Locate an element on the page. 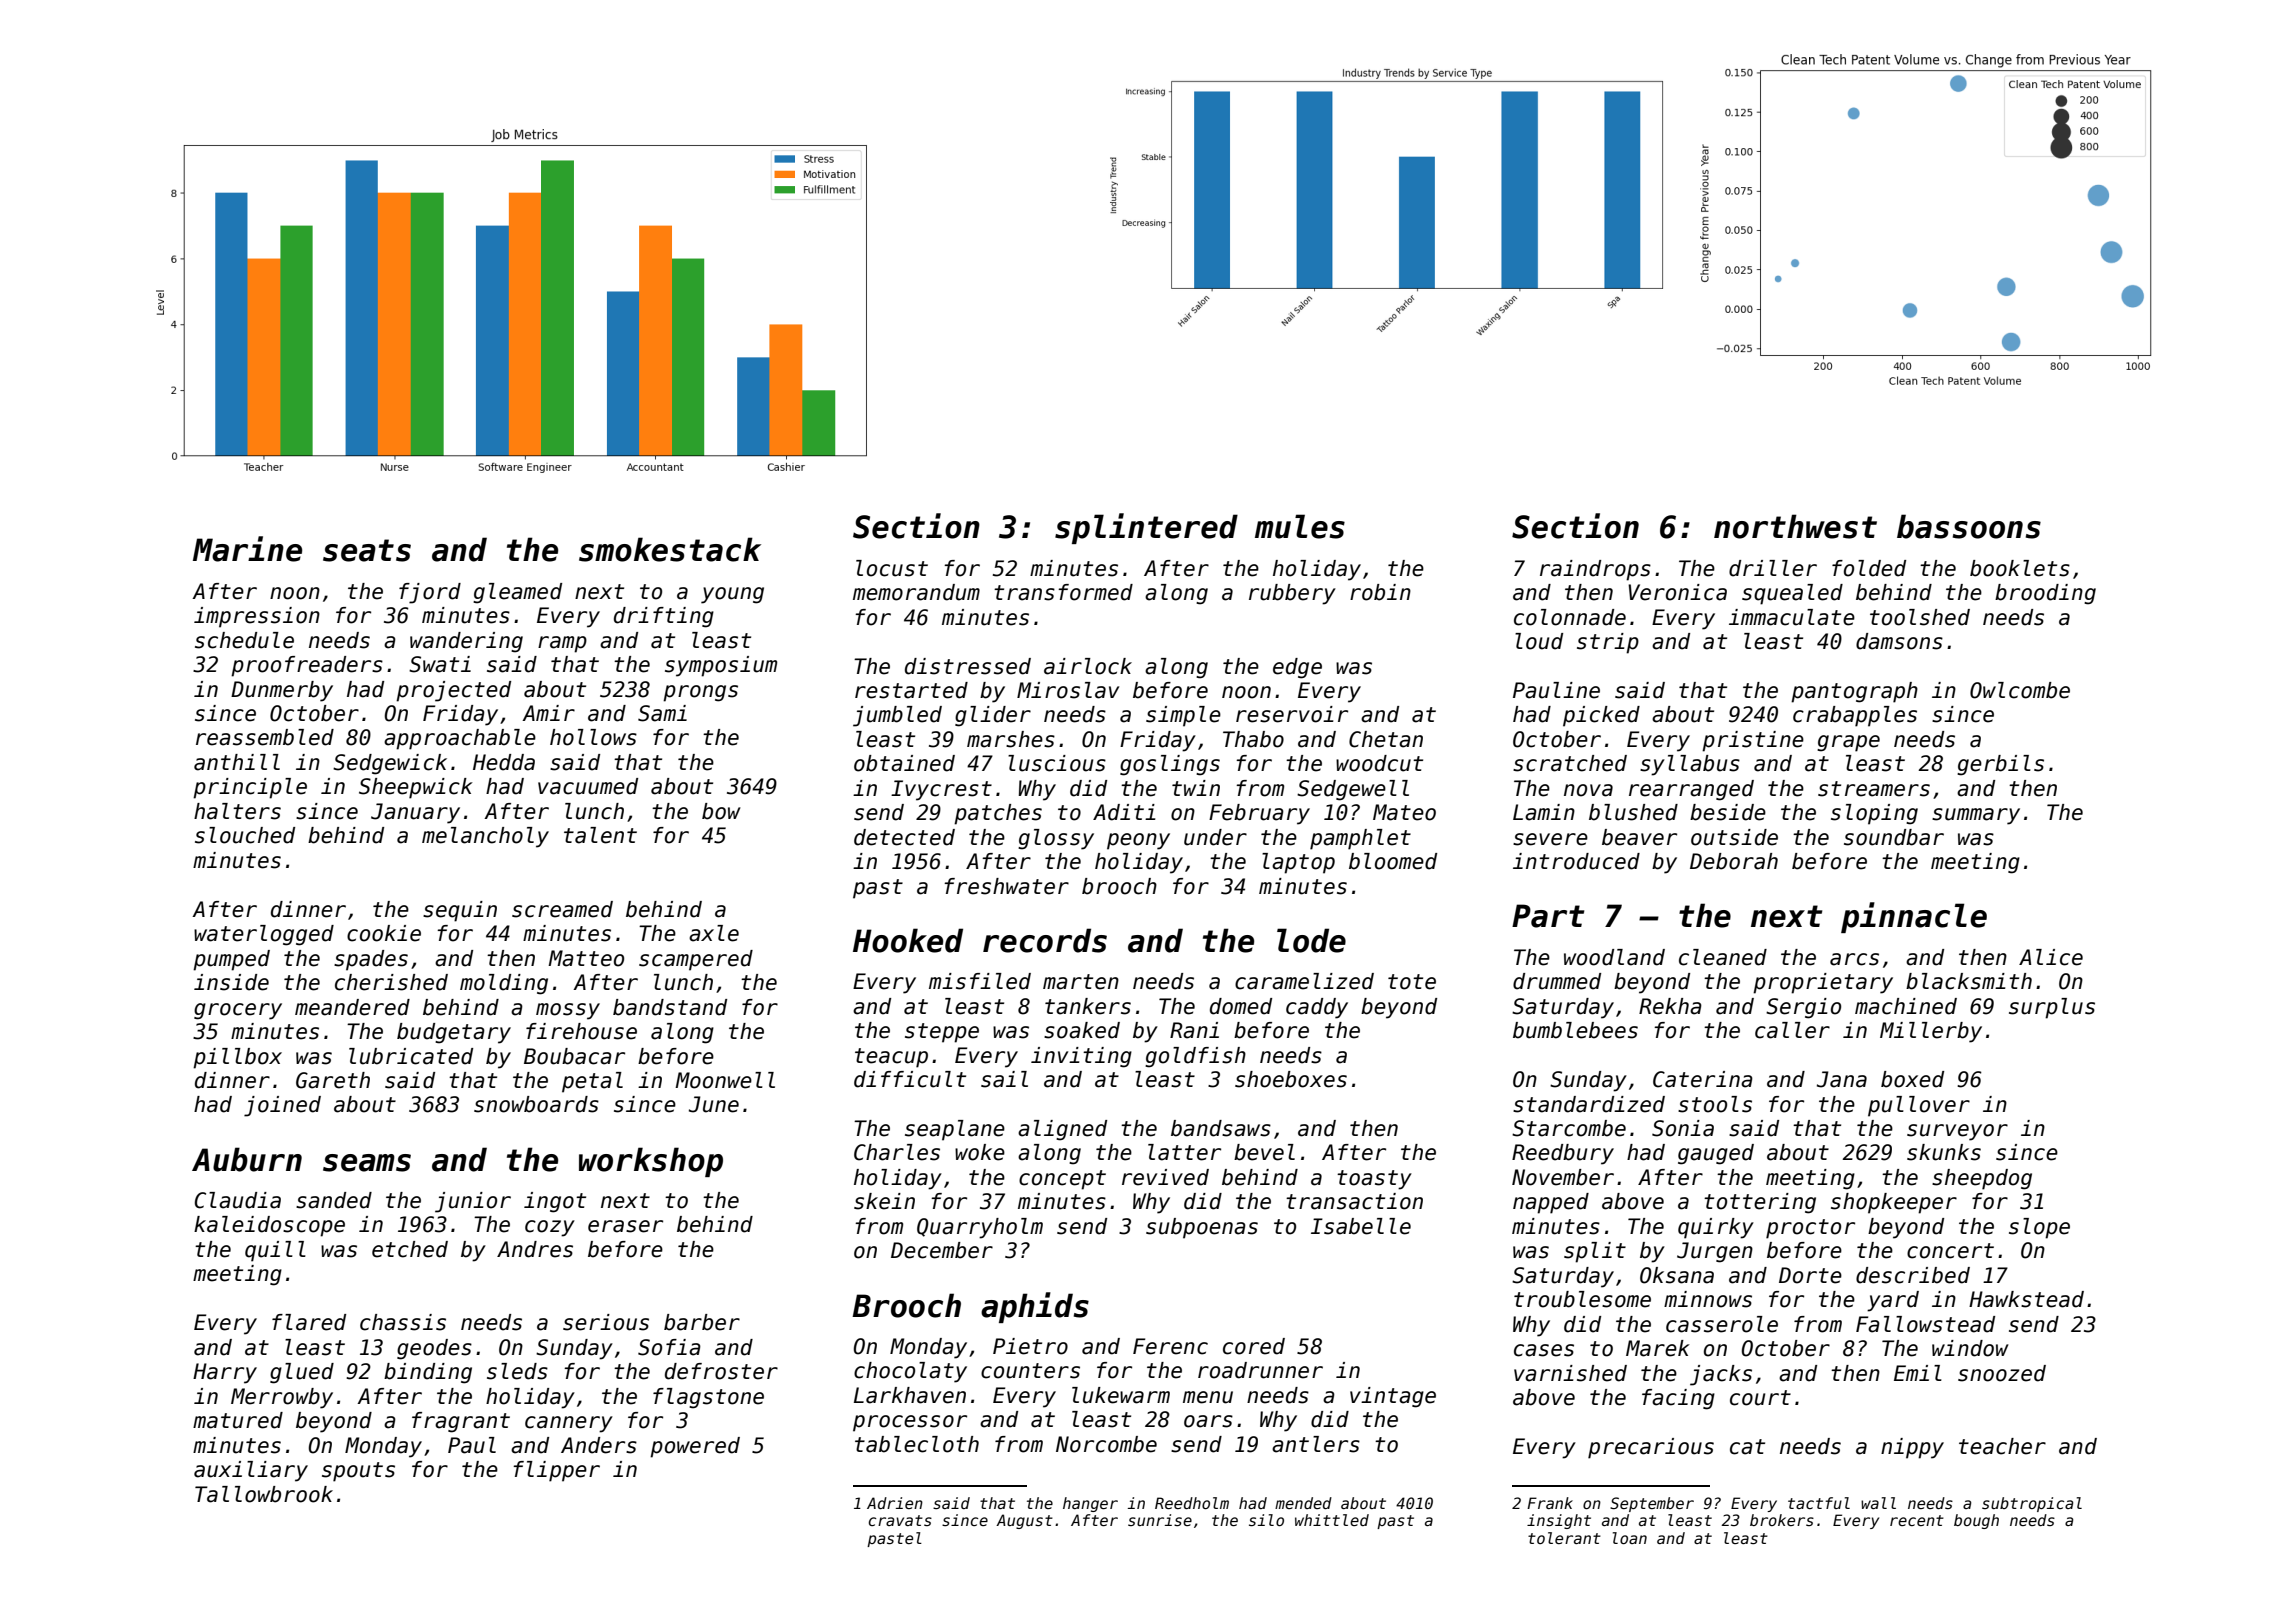  spouts is located at coordinates (358, 1472).
